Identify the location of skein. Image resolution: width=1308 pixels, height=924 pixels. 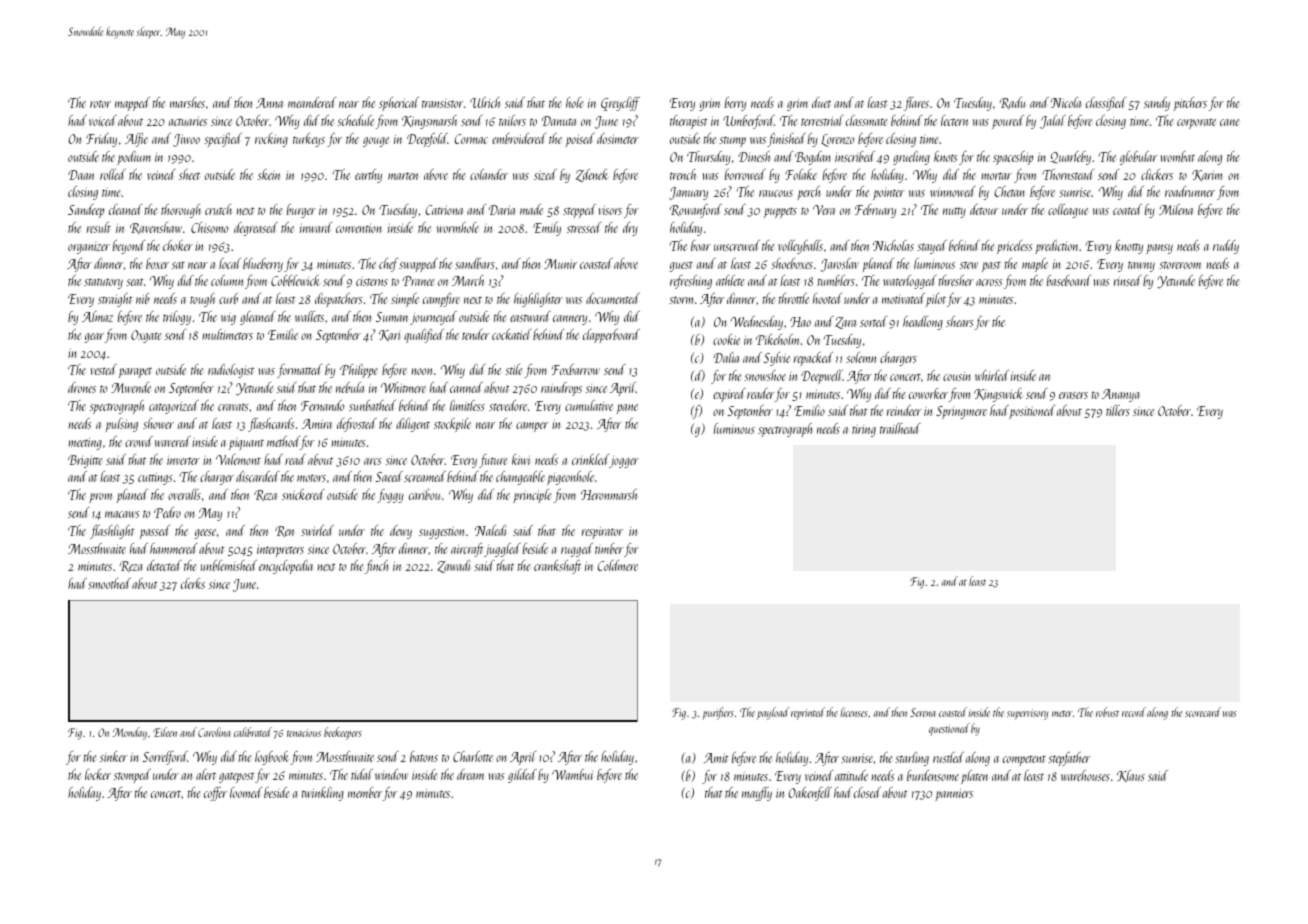
(269, 174).
